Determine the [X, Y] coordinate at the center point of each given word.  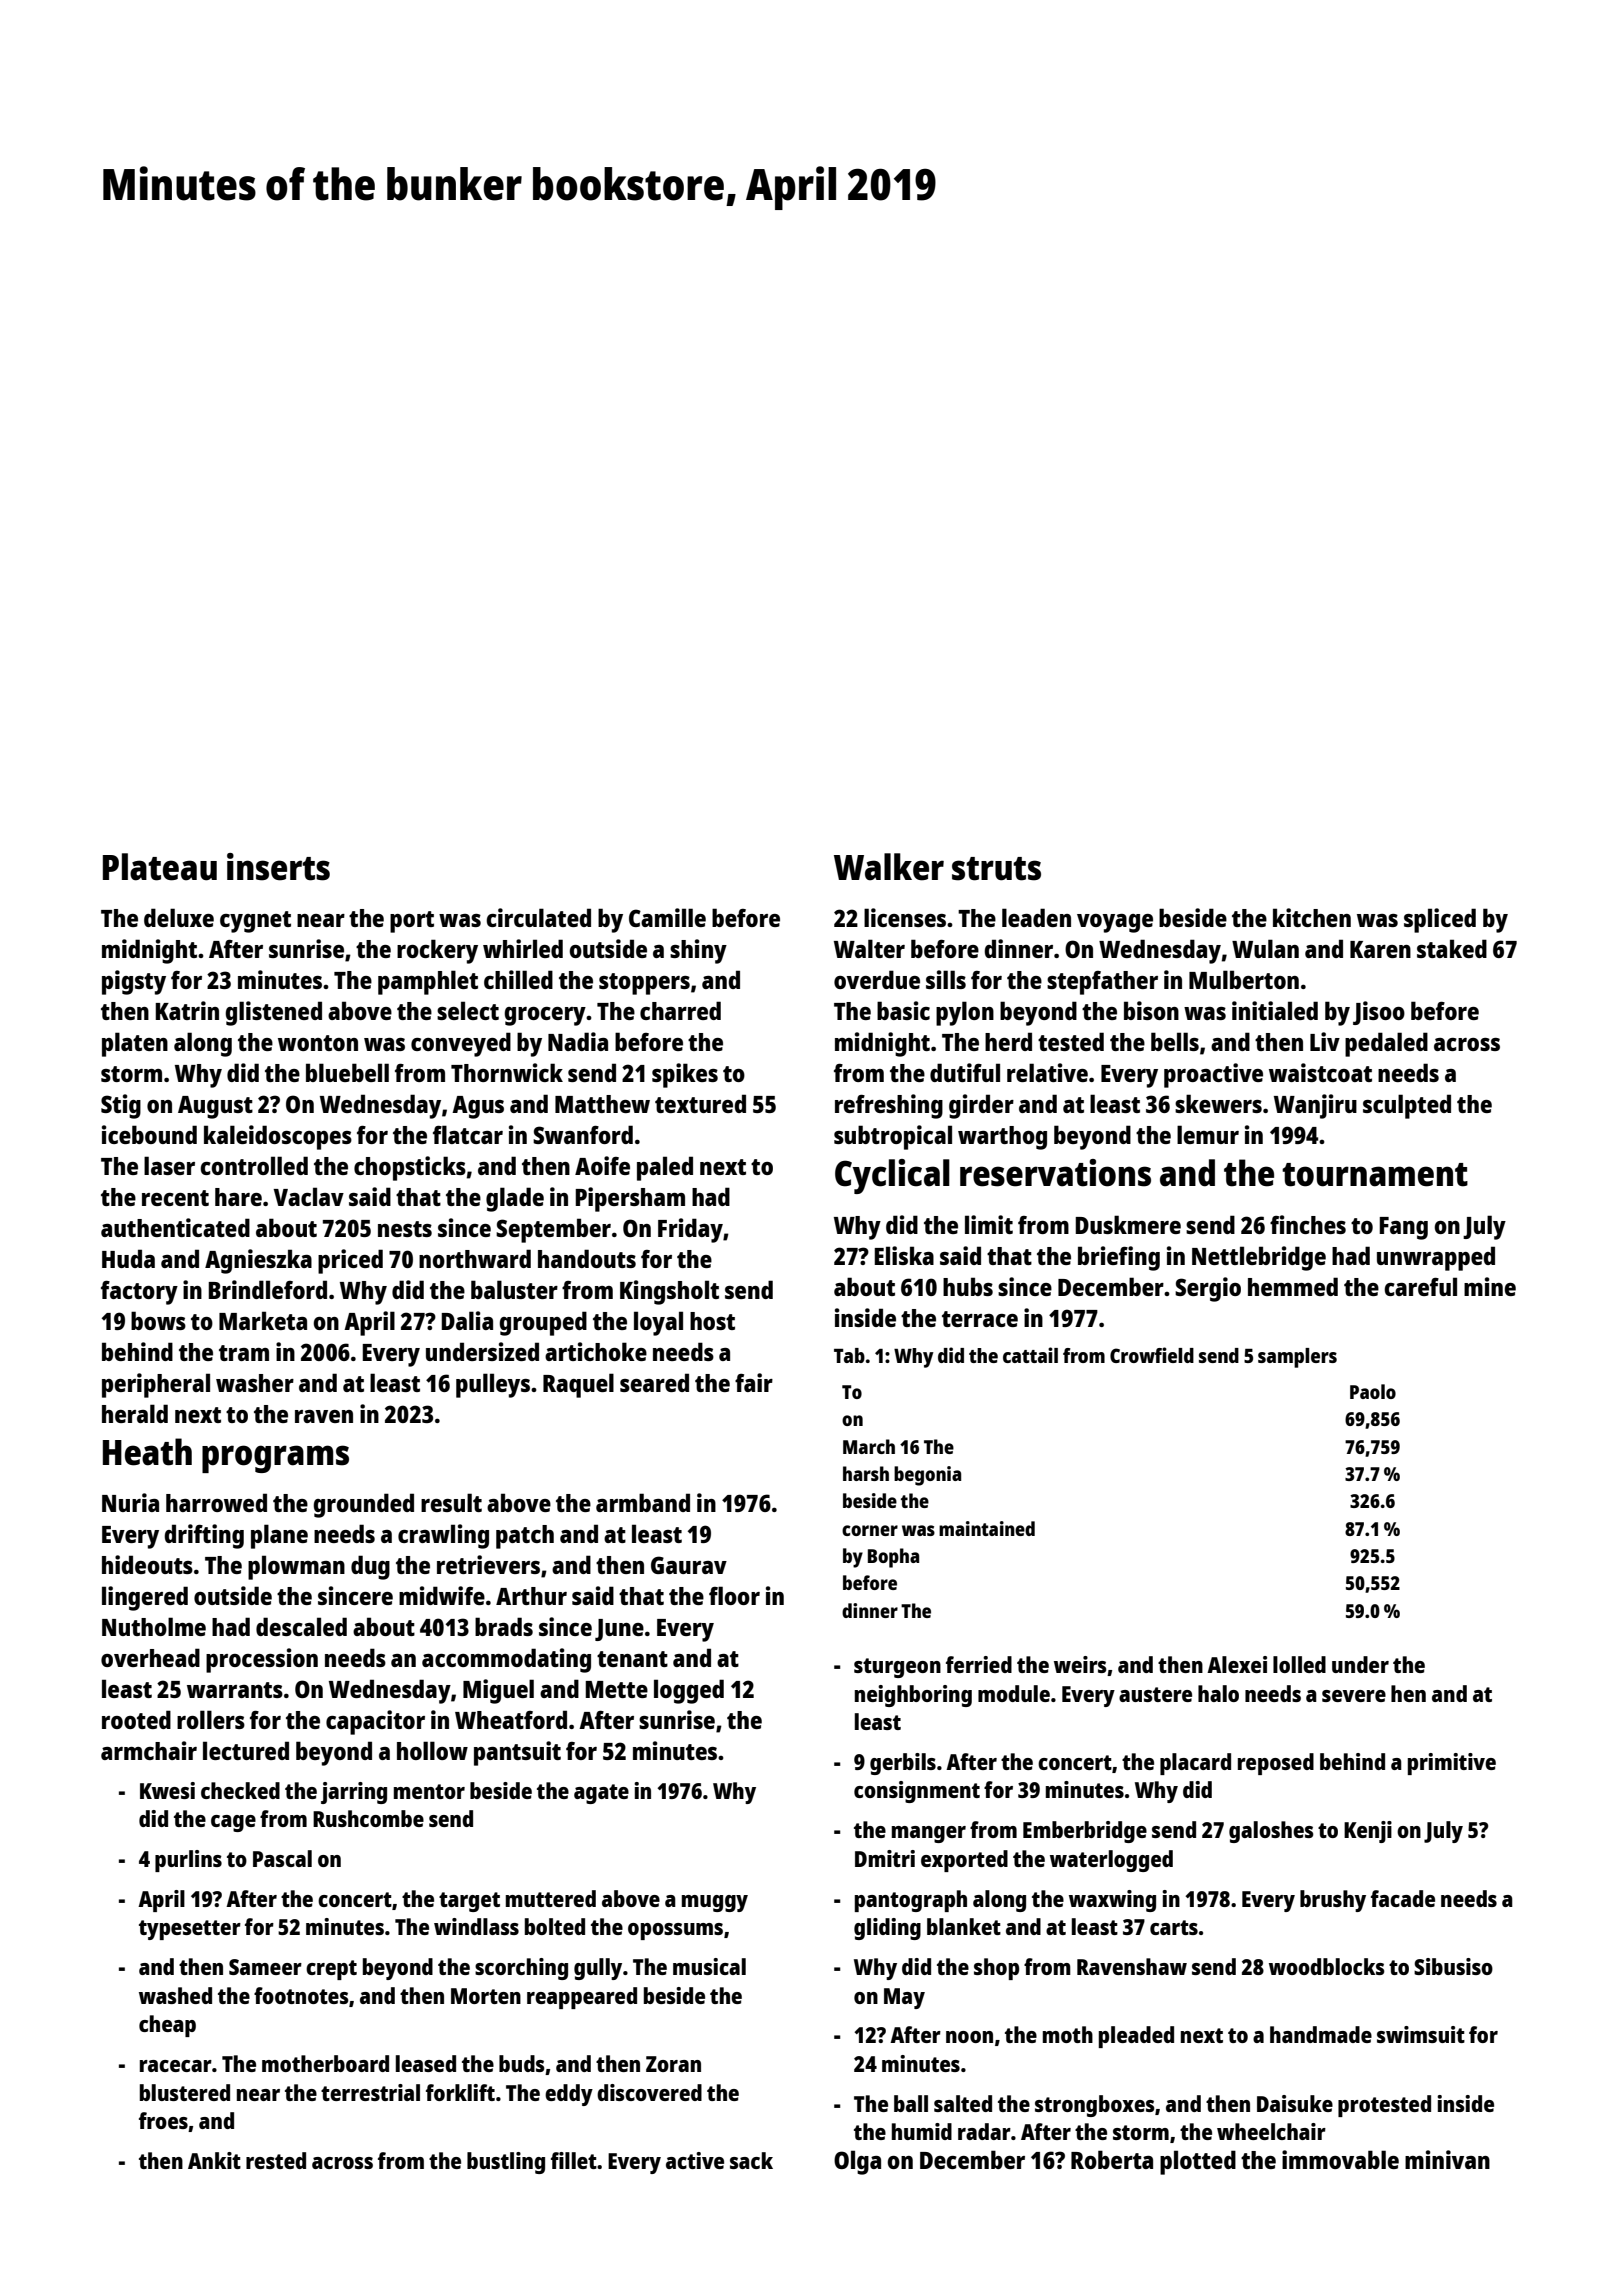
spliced [1440, 920]
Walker [889, 867]
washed [175, 1995]
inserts [278, 867]
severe [1354, 1696]
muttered [551, 1898]
